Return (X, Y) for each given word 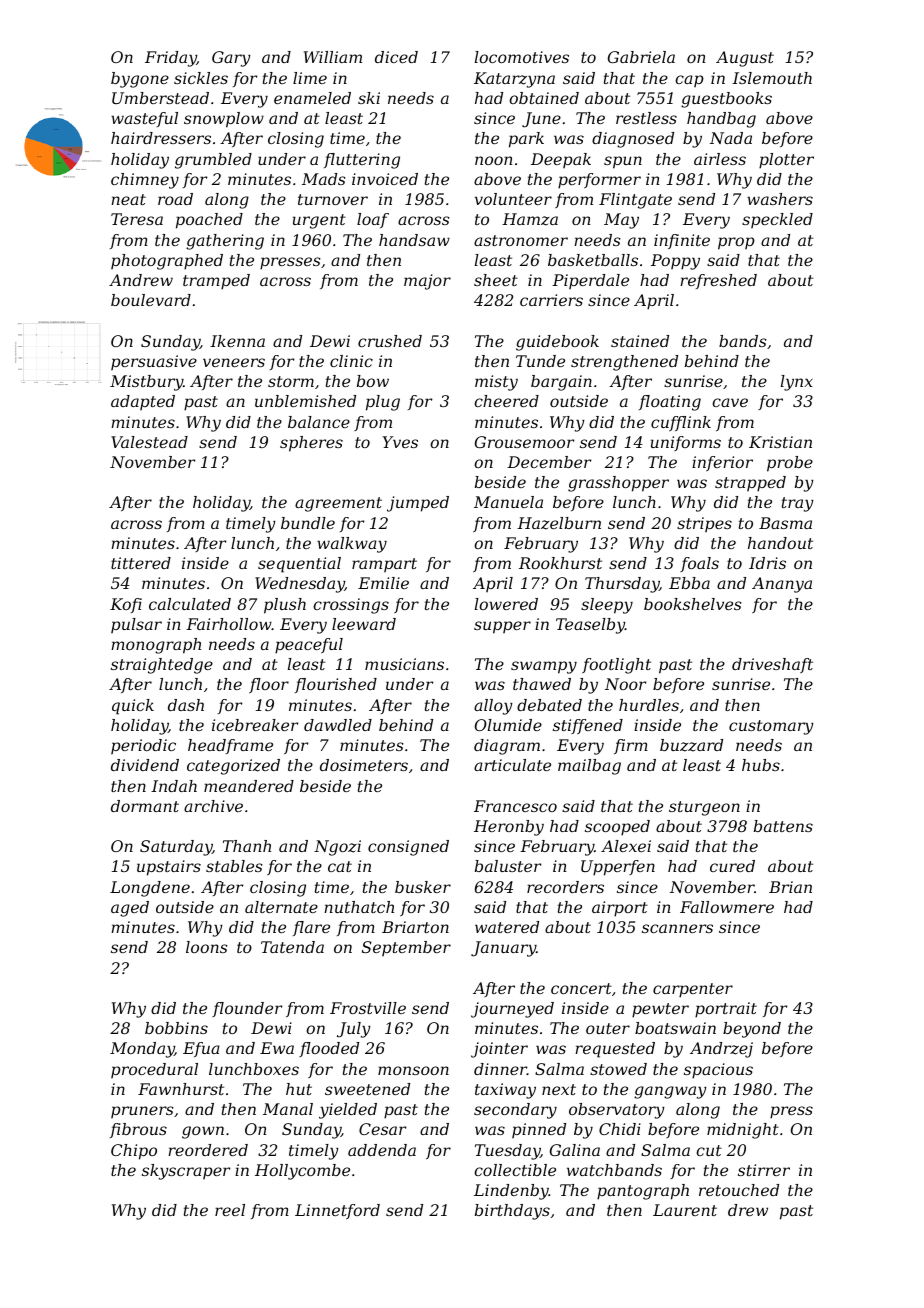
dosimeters (364, 765)
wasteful (144, 119)
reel (230, 1210)
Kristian (780, 442)
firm (631, 746)
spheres (311, 444)
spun (623, 162)
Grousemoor (524, 442)
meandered (249, 786)
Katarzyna (514, 80)
